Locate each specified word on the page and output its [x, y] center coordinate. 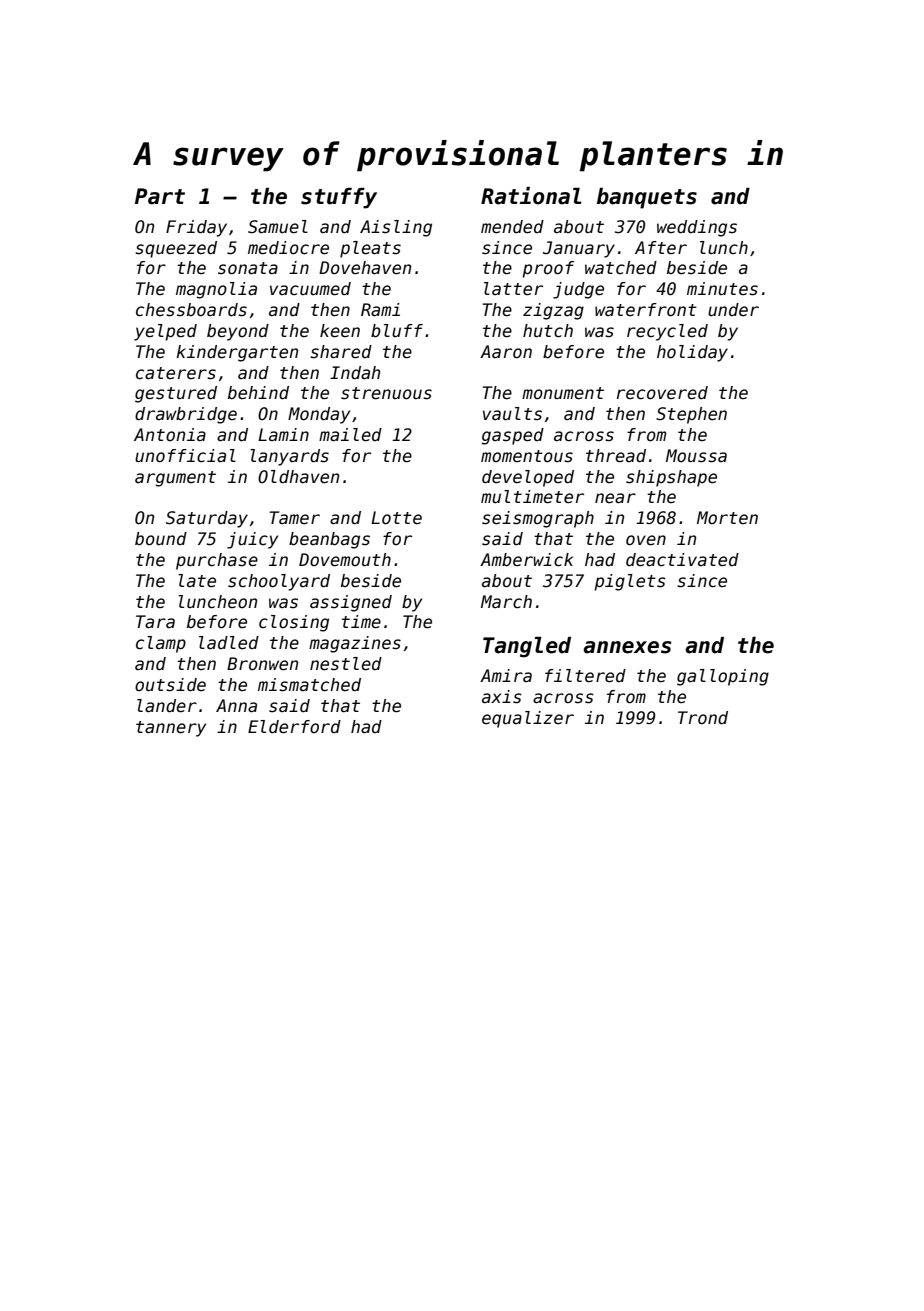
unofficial [185, 456]
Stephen [691, 415]
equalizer [528, 719]
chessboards [191, 310]
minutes [722, 289]
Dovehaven [365, 268]
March [506, 602]
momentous [527, 456]
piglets [630, 582]
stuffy [339, 198]
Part [160, 196]
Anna [236, 706]
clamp [161, 644]
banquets [647, 198]
